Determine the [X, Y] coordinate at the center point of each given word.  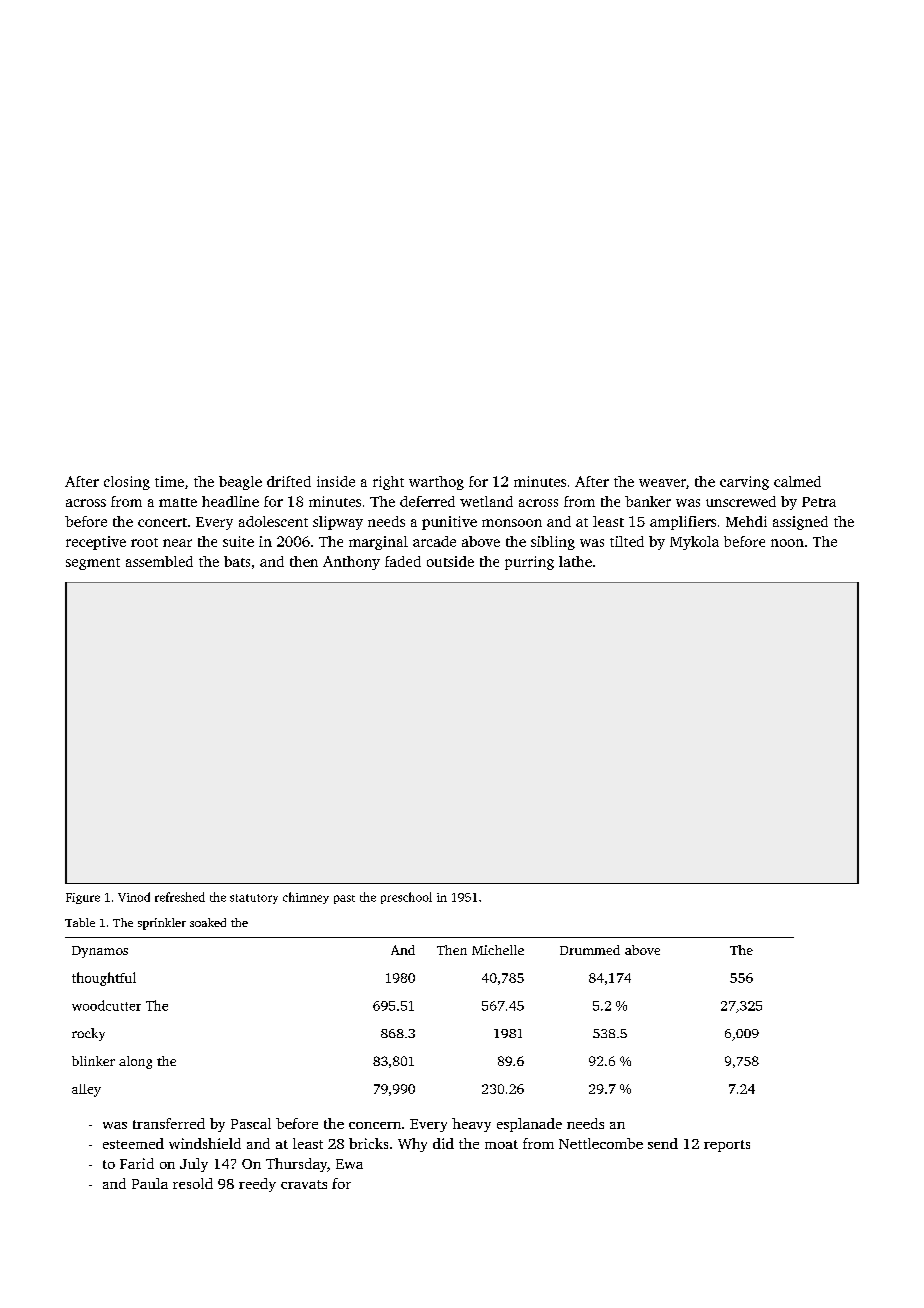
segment [93, 564]
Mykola [694, 543]
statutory [254, 899]
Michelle [498, 950]
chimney [306, 898]
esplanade [529, 1125]
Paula [150, 1183]
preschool [406, 898]
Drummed [590, 950]
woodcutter [106, 1005]
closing [127, 483]
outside [450, 561]
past [344, 899]
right [388, 483]
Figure [83, 898]
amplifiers [683, 523]
